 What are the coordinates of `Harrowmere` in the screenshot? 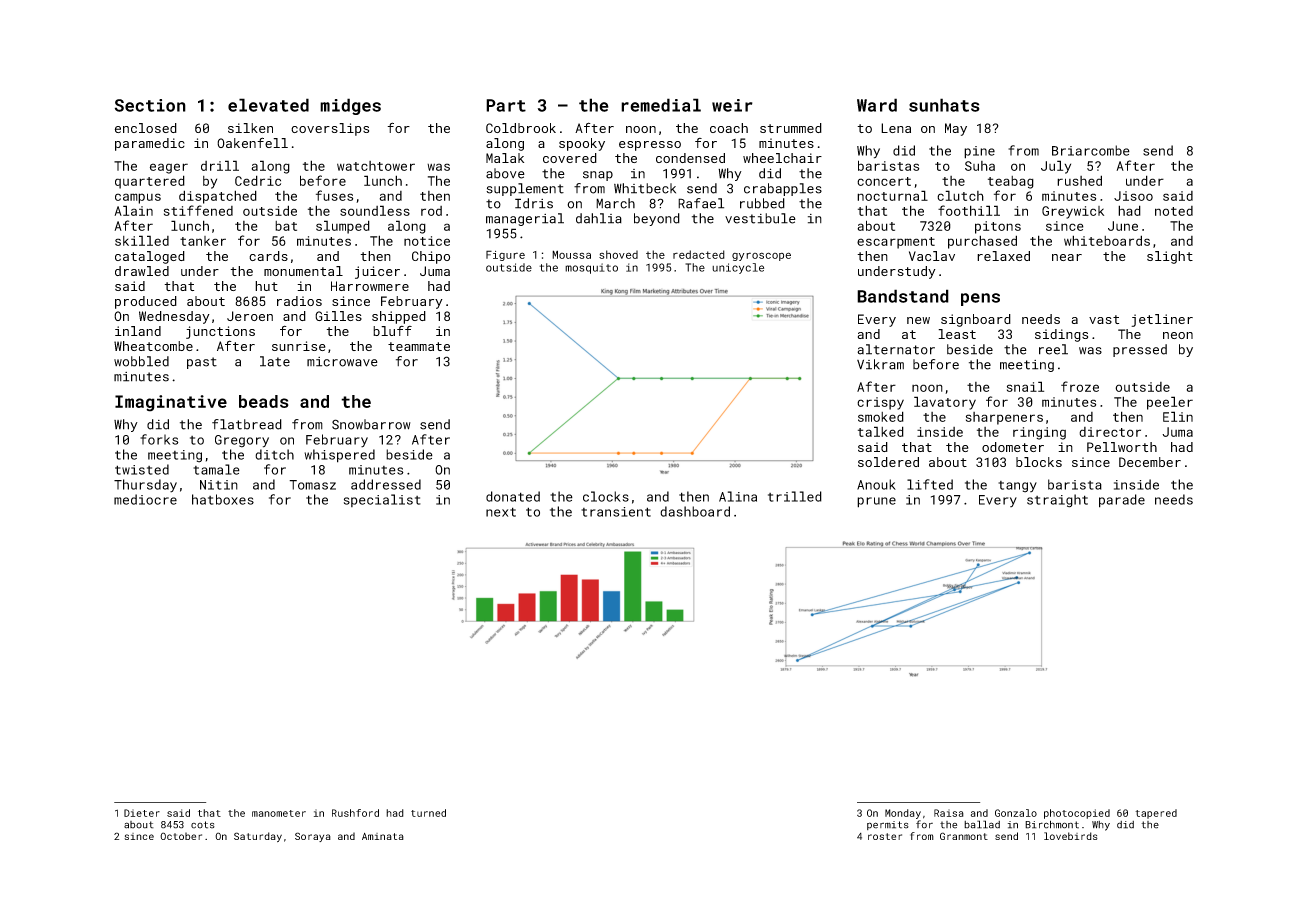 It's located at (370, 286).
